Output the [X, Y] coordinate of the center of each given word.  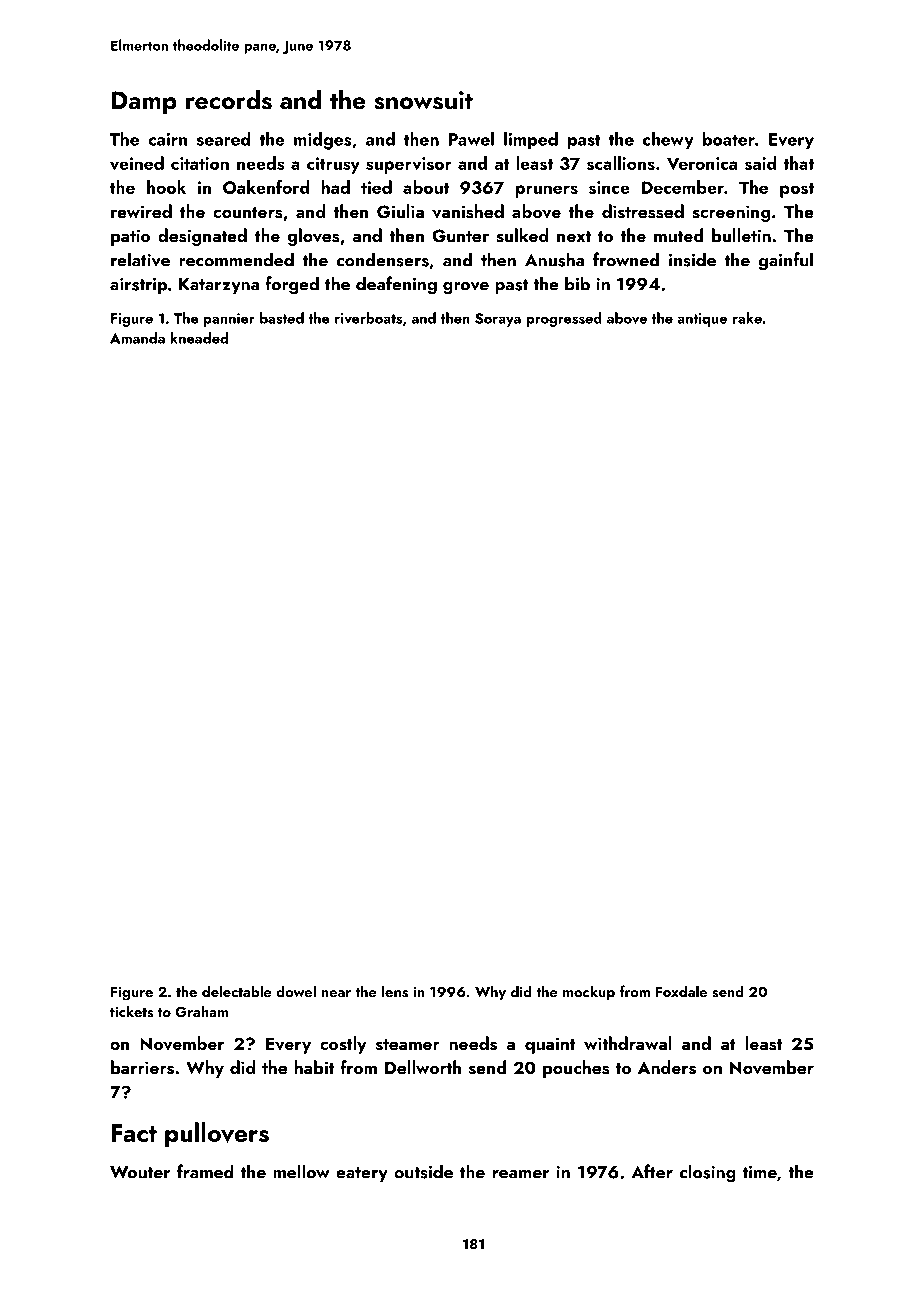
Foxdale [681, 991]
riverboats [368, 318]
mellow [301, 1171]
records [229, 99]
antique [702, 320]
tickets [131, 1011]
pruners [547, 191]
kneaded [199, 338]
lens [395, 991]
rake [747, 318]
